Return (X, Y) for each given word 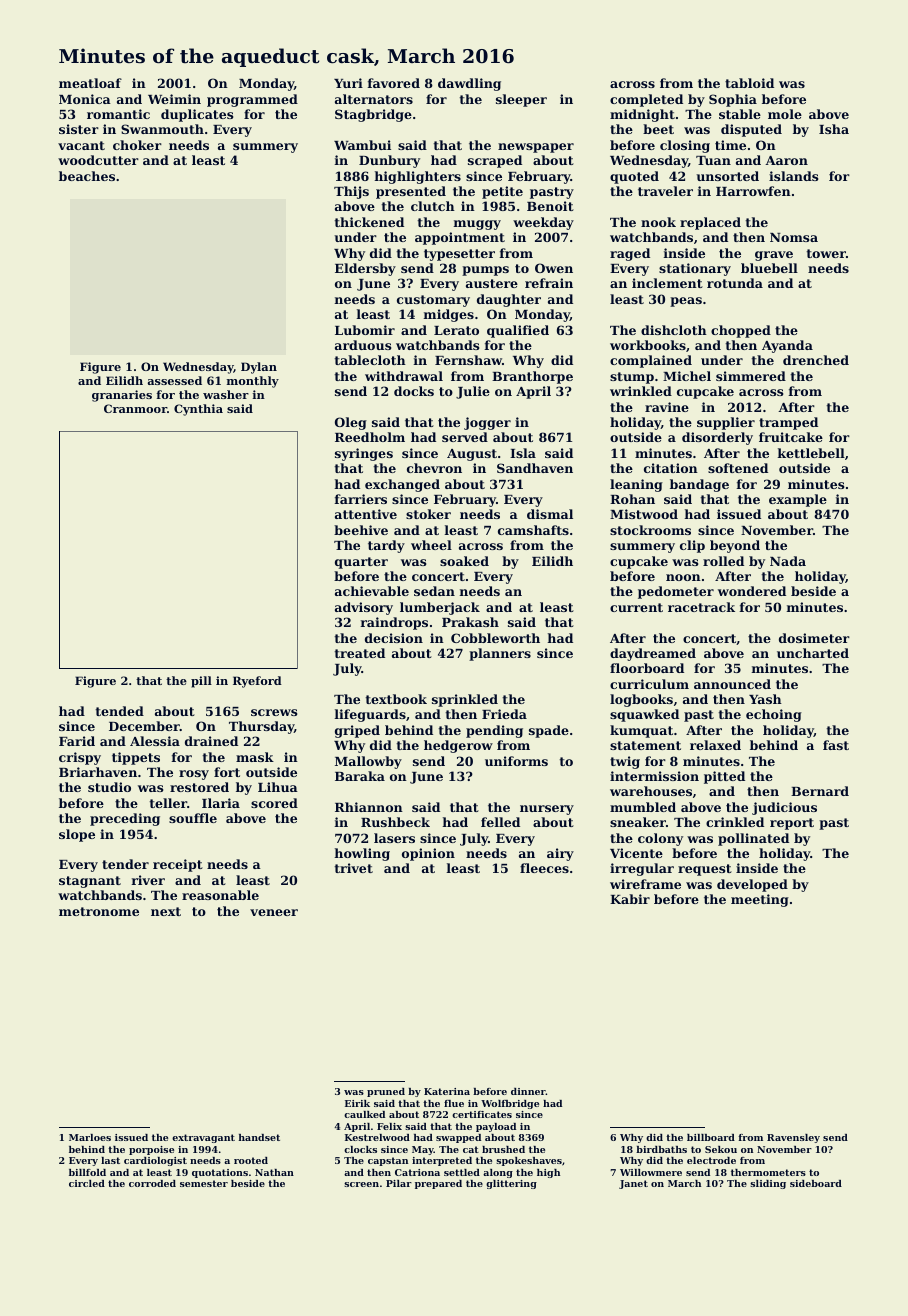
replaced (710, 223)
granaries (122, 396)
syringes (364, 454)
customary (433, 301)
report (792, 824)
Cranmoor (135, 408)
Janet (633, 1184)
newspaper (536, 148)
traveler (665, 191)
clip (692, 546)
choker (137, 145)
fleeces (544, 868)
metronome (99, 911)
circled (87, 1183)
